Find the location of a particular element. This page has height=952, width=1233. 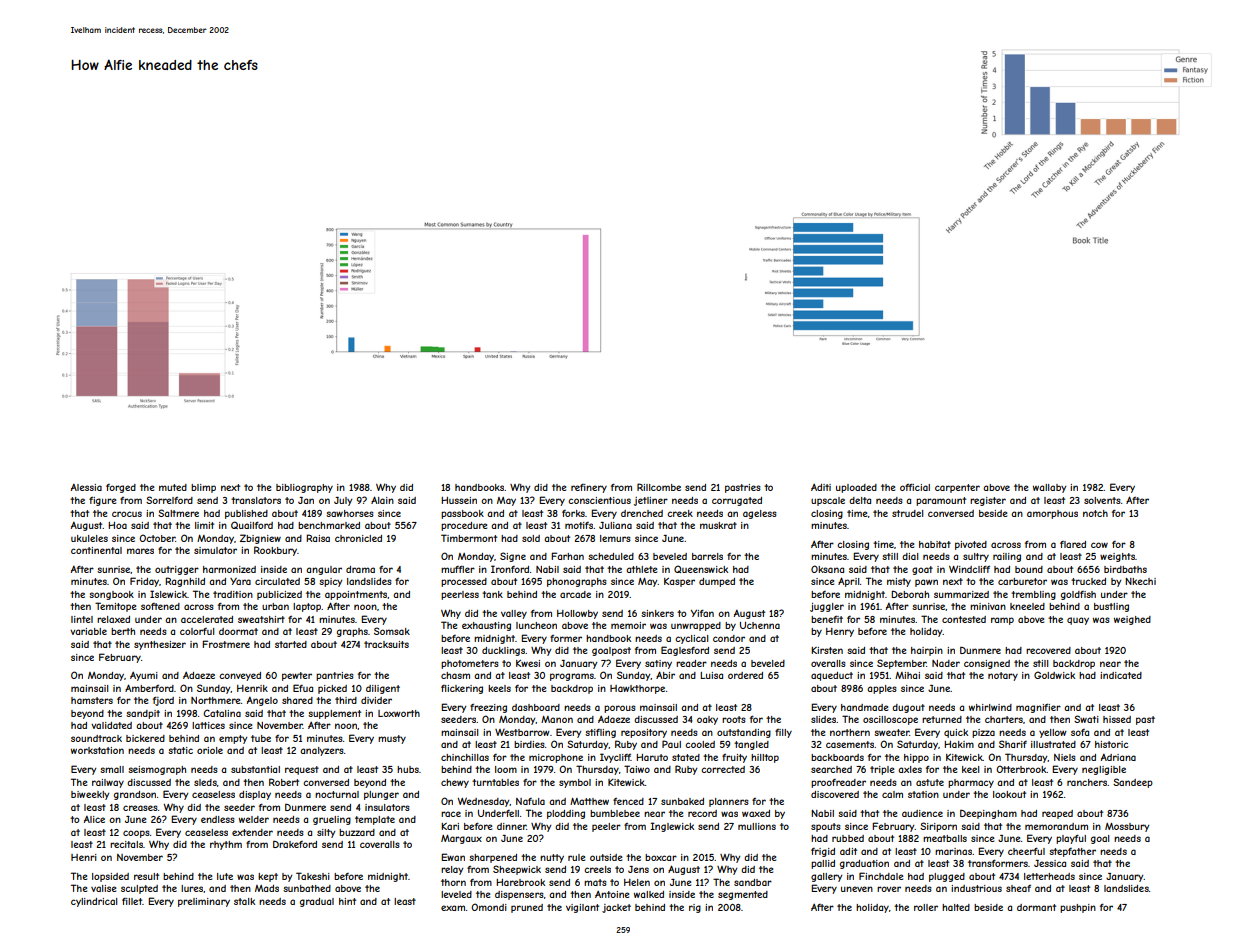

Matthew is located at coordinates (589, 801).
